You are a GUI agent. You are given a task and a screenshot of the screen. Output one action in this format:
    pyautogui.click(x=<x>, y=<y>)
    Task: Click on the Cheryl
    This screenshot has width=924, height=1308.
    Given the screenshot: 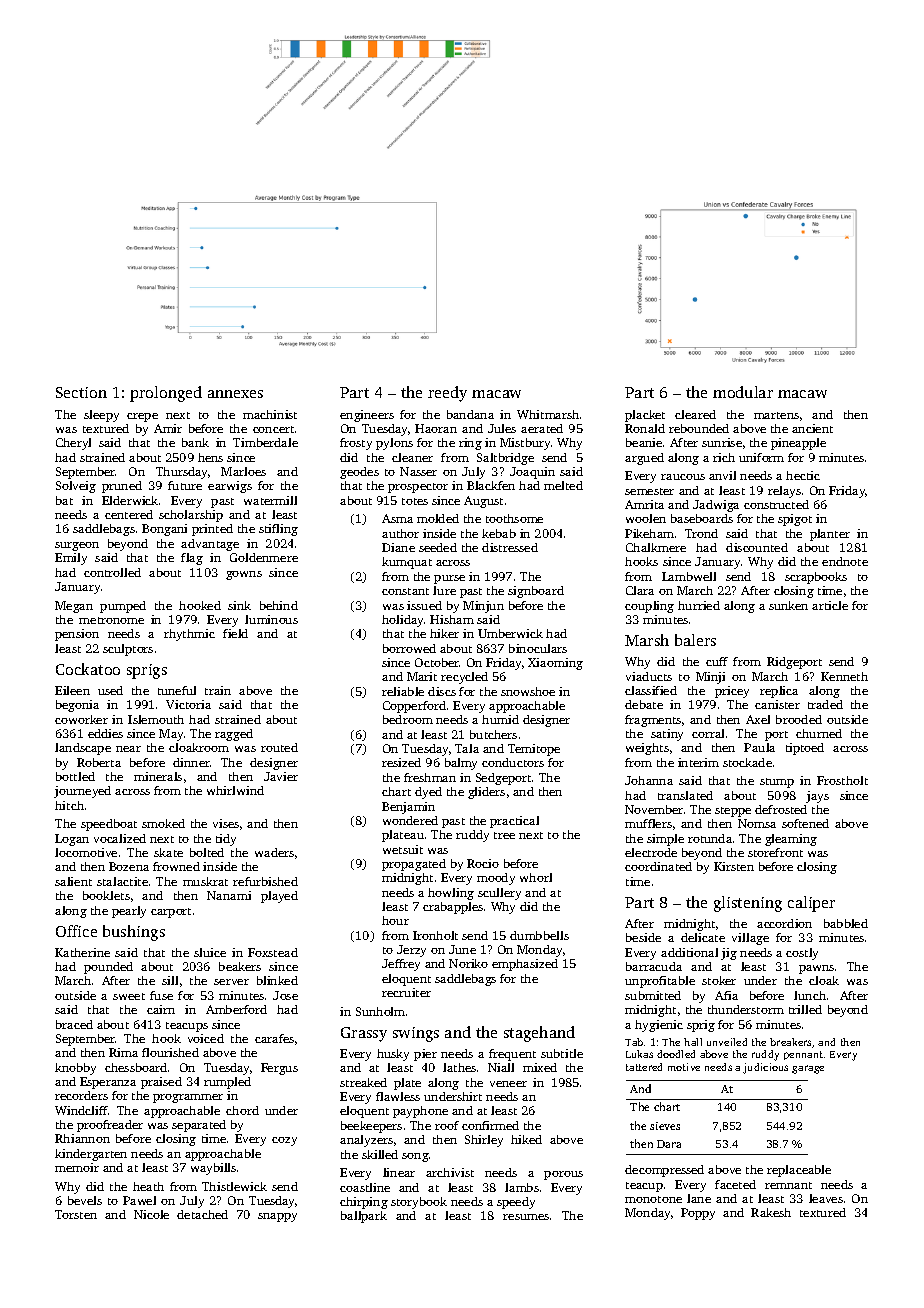 What is the action you would take?
    pyautogui.click(x=73, y=444)
